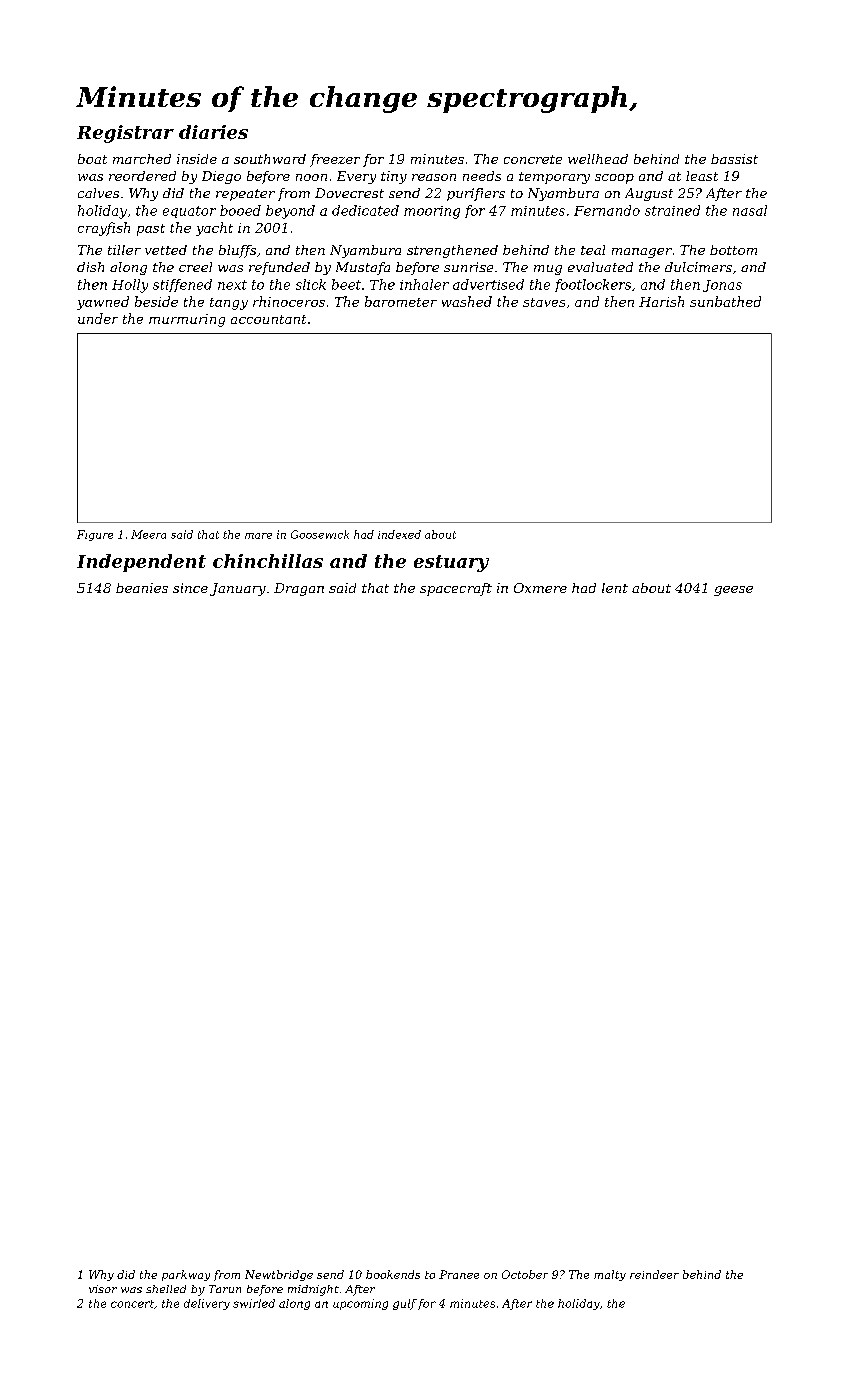  What do you see at coordinates (299, 589) in the screenshot?
I see `Dragan` at bounding box center [299, 589].
